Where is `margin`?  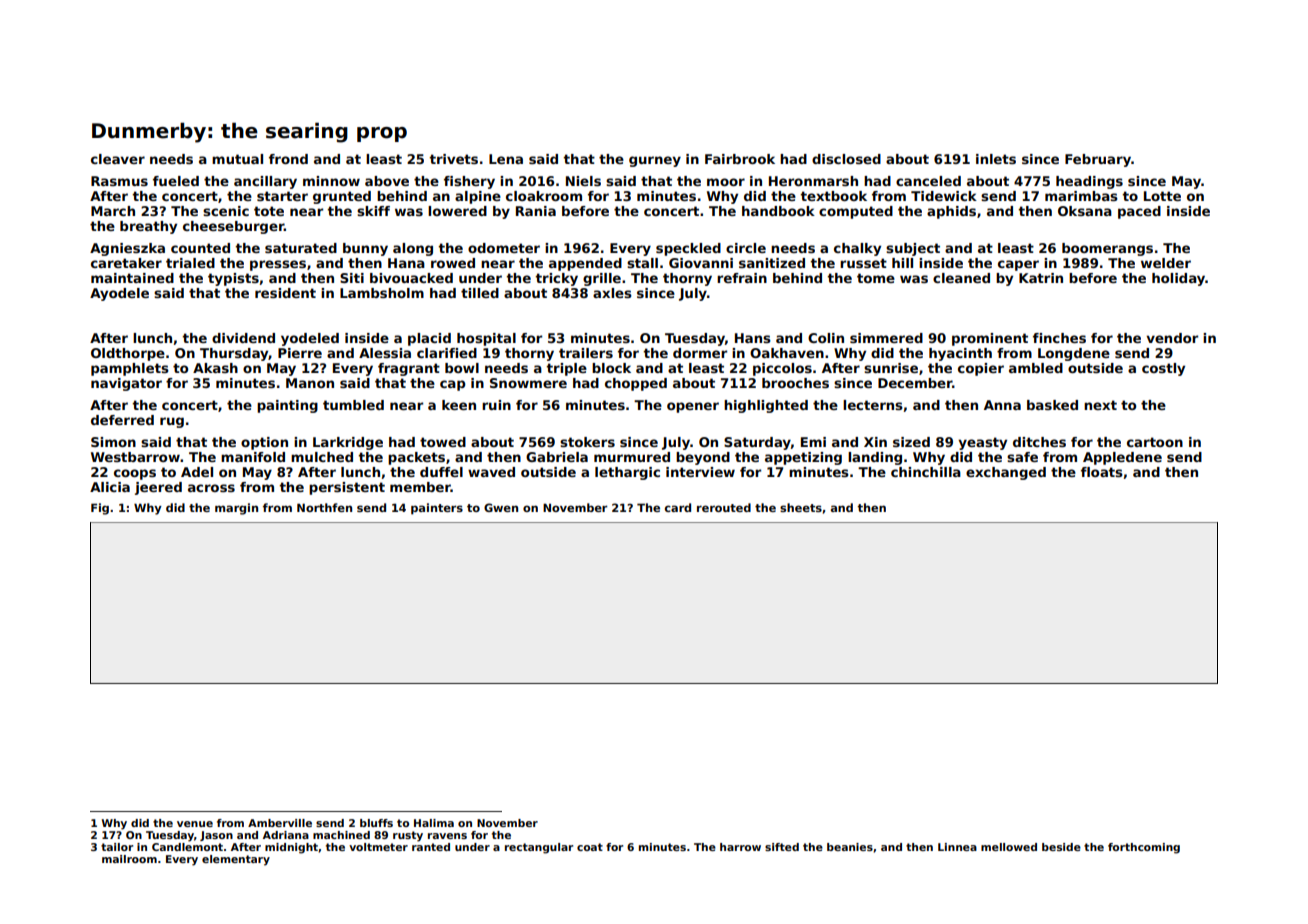 margin is located at coordinates (236, 509).
